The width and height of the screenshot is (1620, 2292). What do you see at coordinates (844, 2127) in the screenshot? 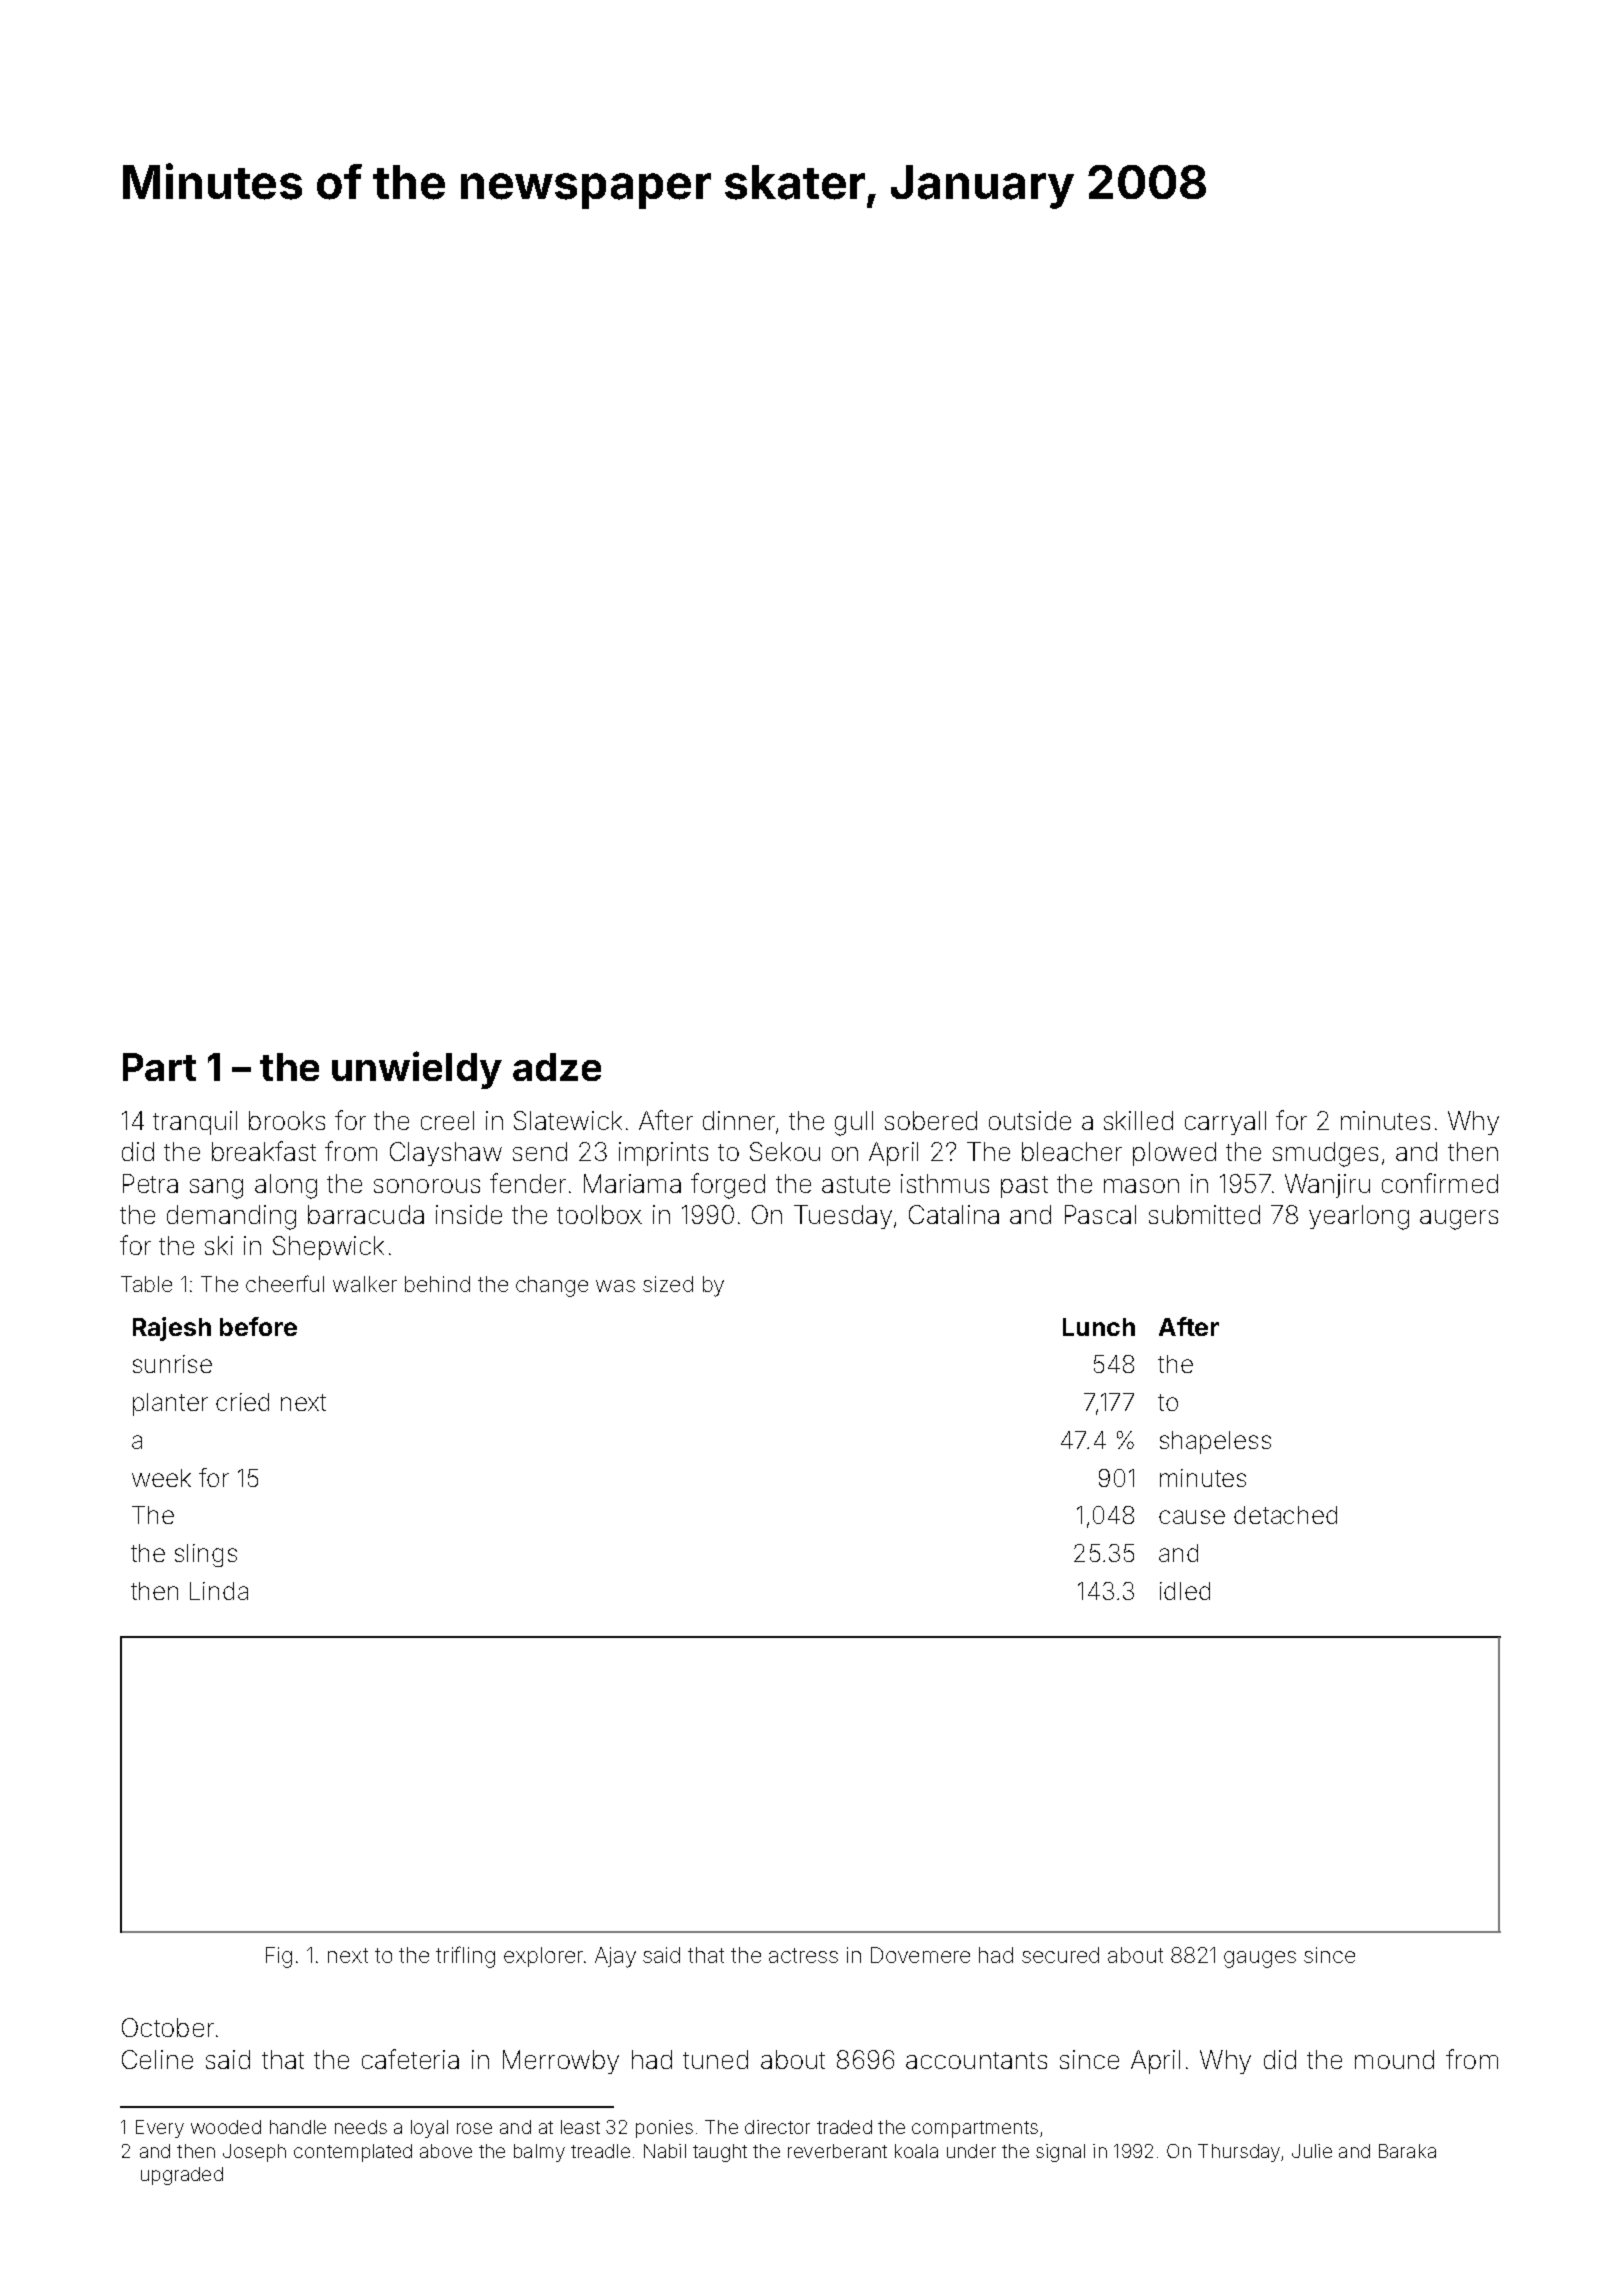
I see `traded` at bounding box center [844, 2127].
